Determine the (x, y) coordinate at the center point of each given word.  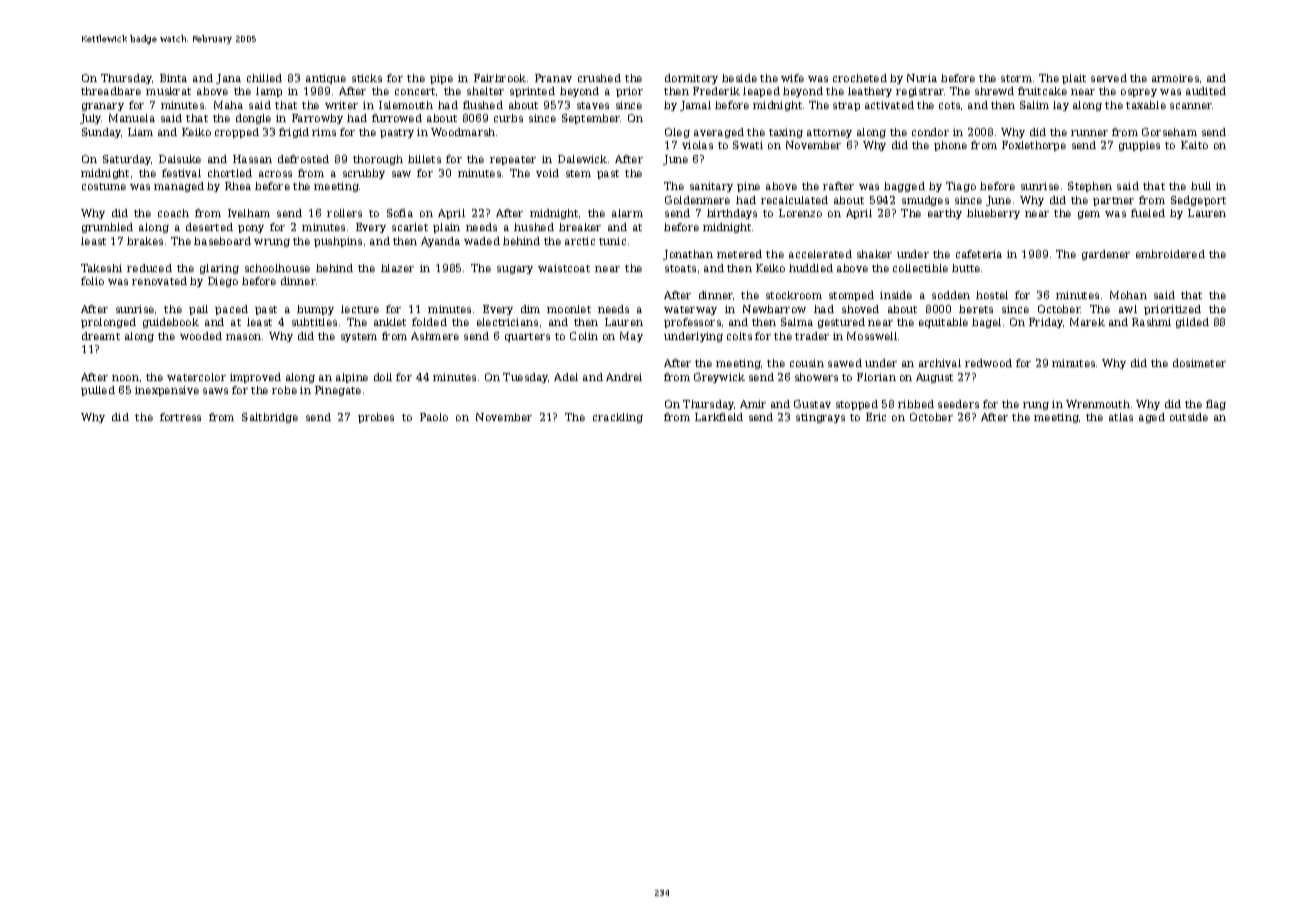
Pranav (553, 78)
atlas (1121, 417)
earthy (945, 214)
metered (739, 254)
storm (1016, 78)
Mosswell (872, 336)
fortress (180, 417)
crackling (618, 418)
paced (231, 310)
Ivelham (249, 213)
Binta (173, 78)
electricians (507, 322)
